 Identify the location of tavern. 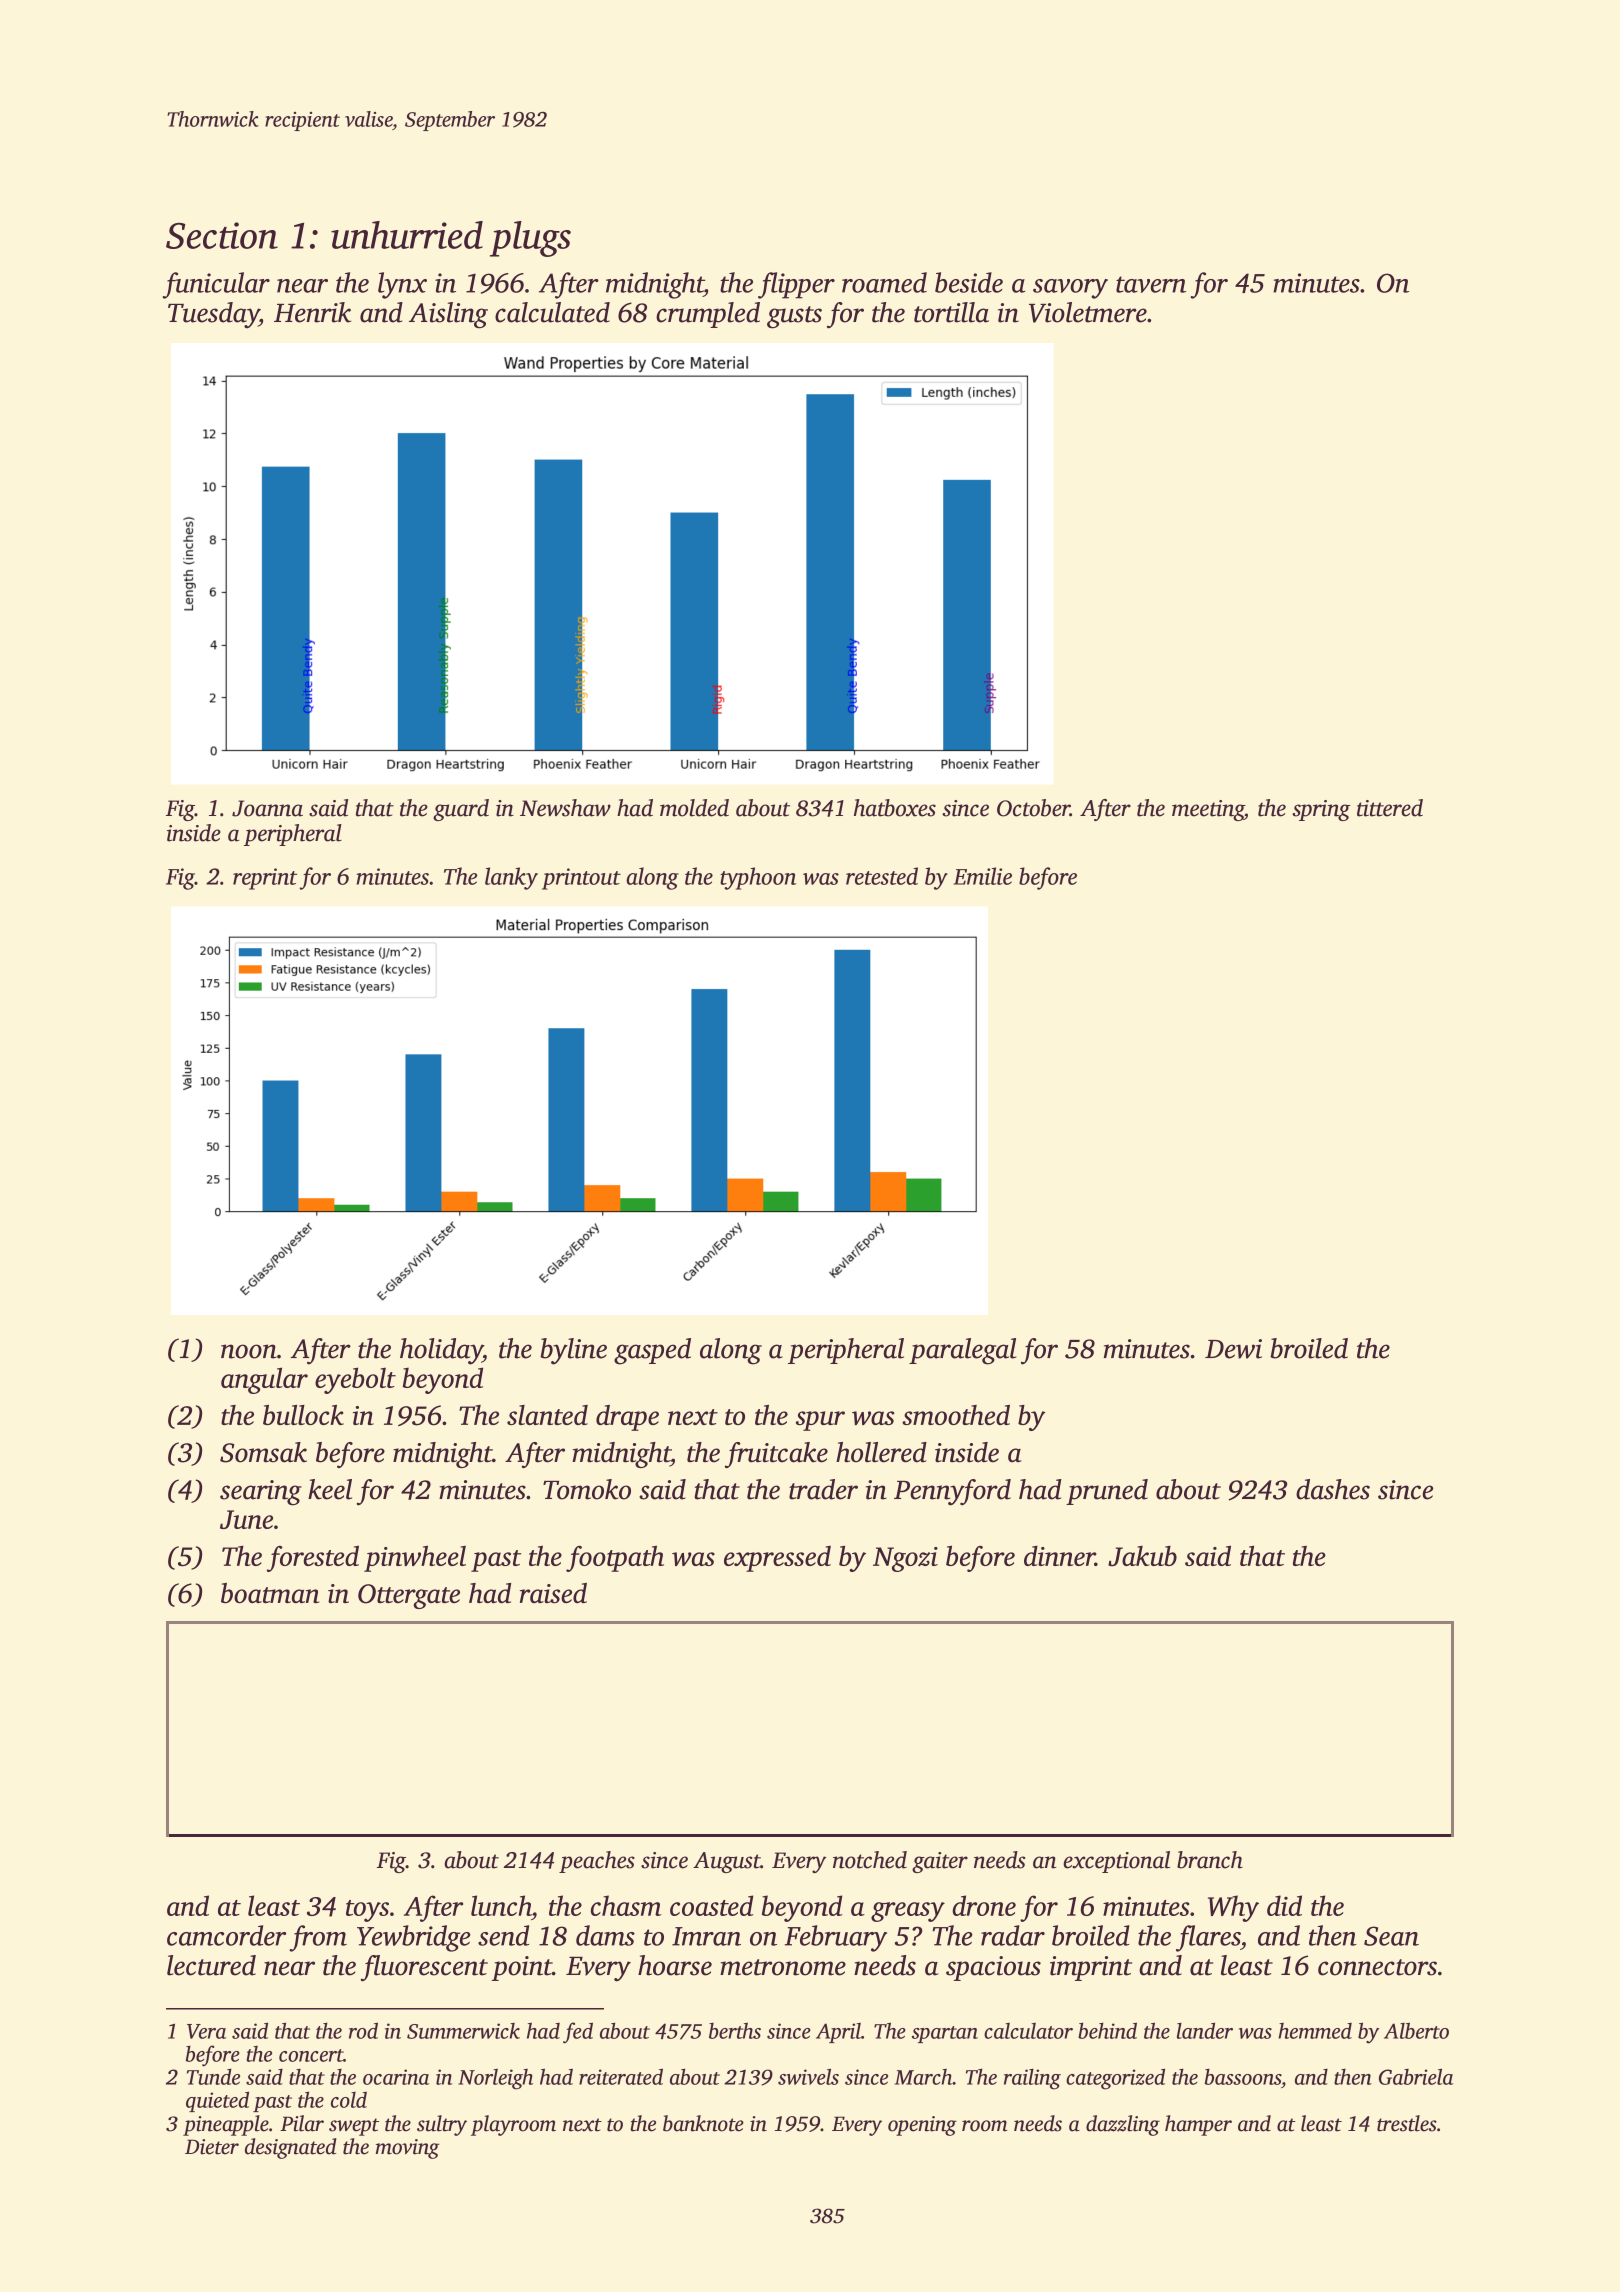
(1151, 284).
